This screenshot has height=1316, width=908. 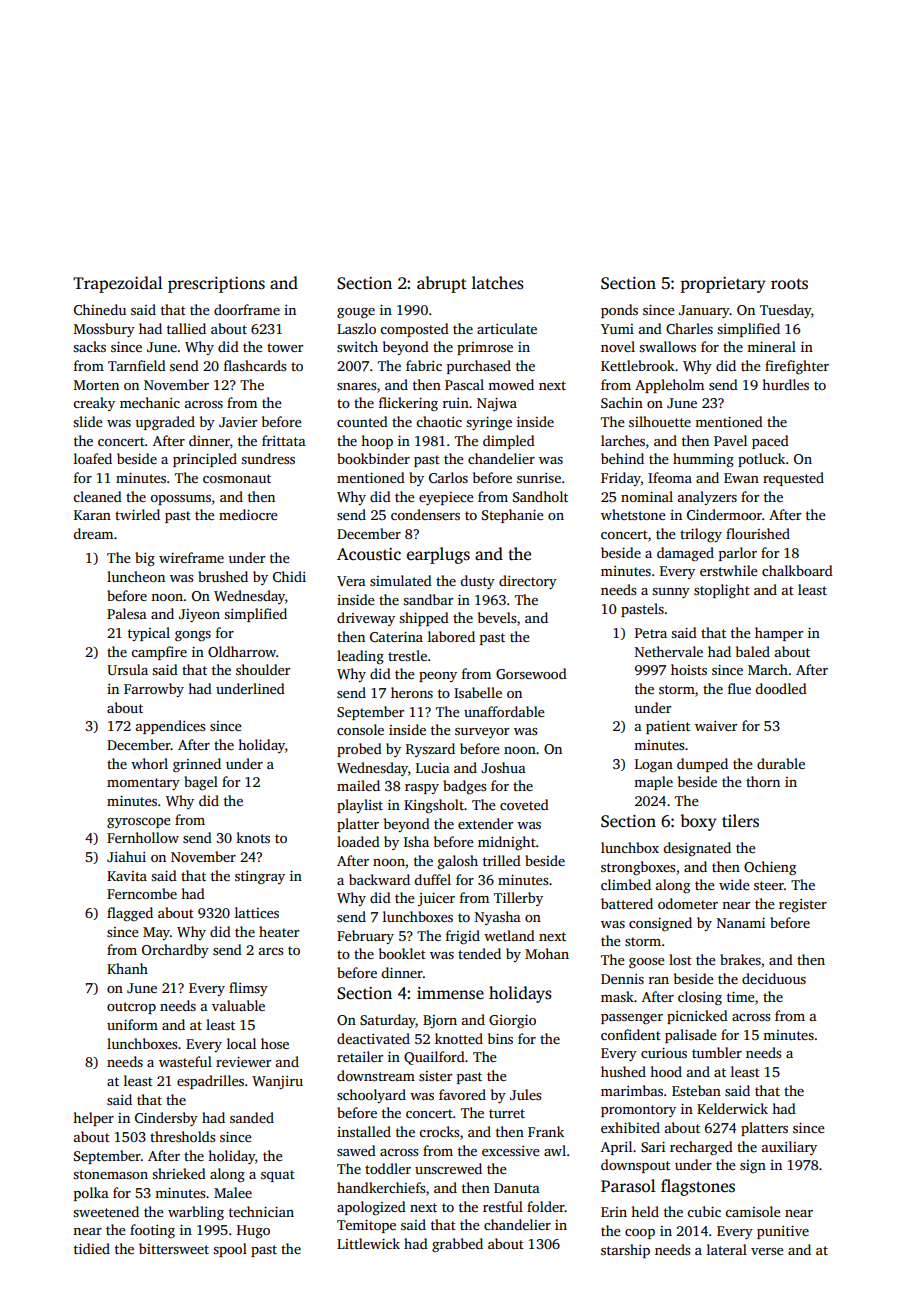 What do you see at coordinates (685, 554) in the screenshot?
I see `damaged` at bounding box center [685, 554].
